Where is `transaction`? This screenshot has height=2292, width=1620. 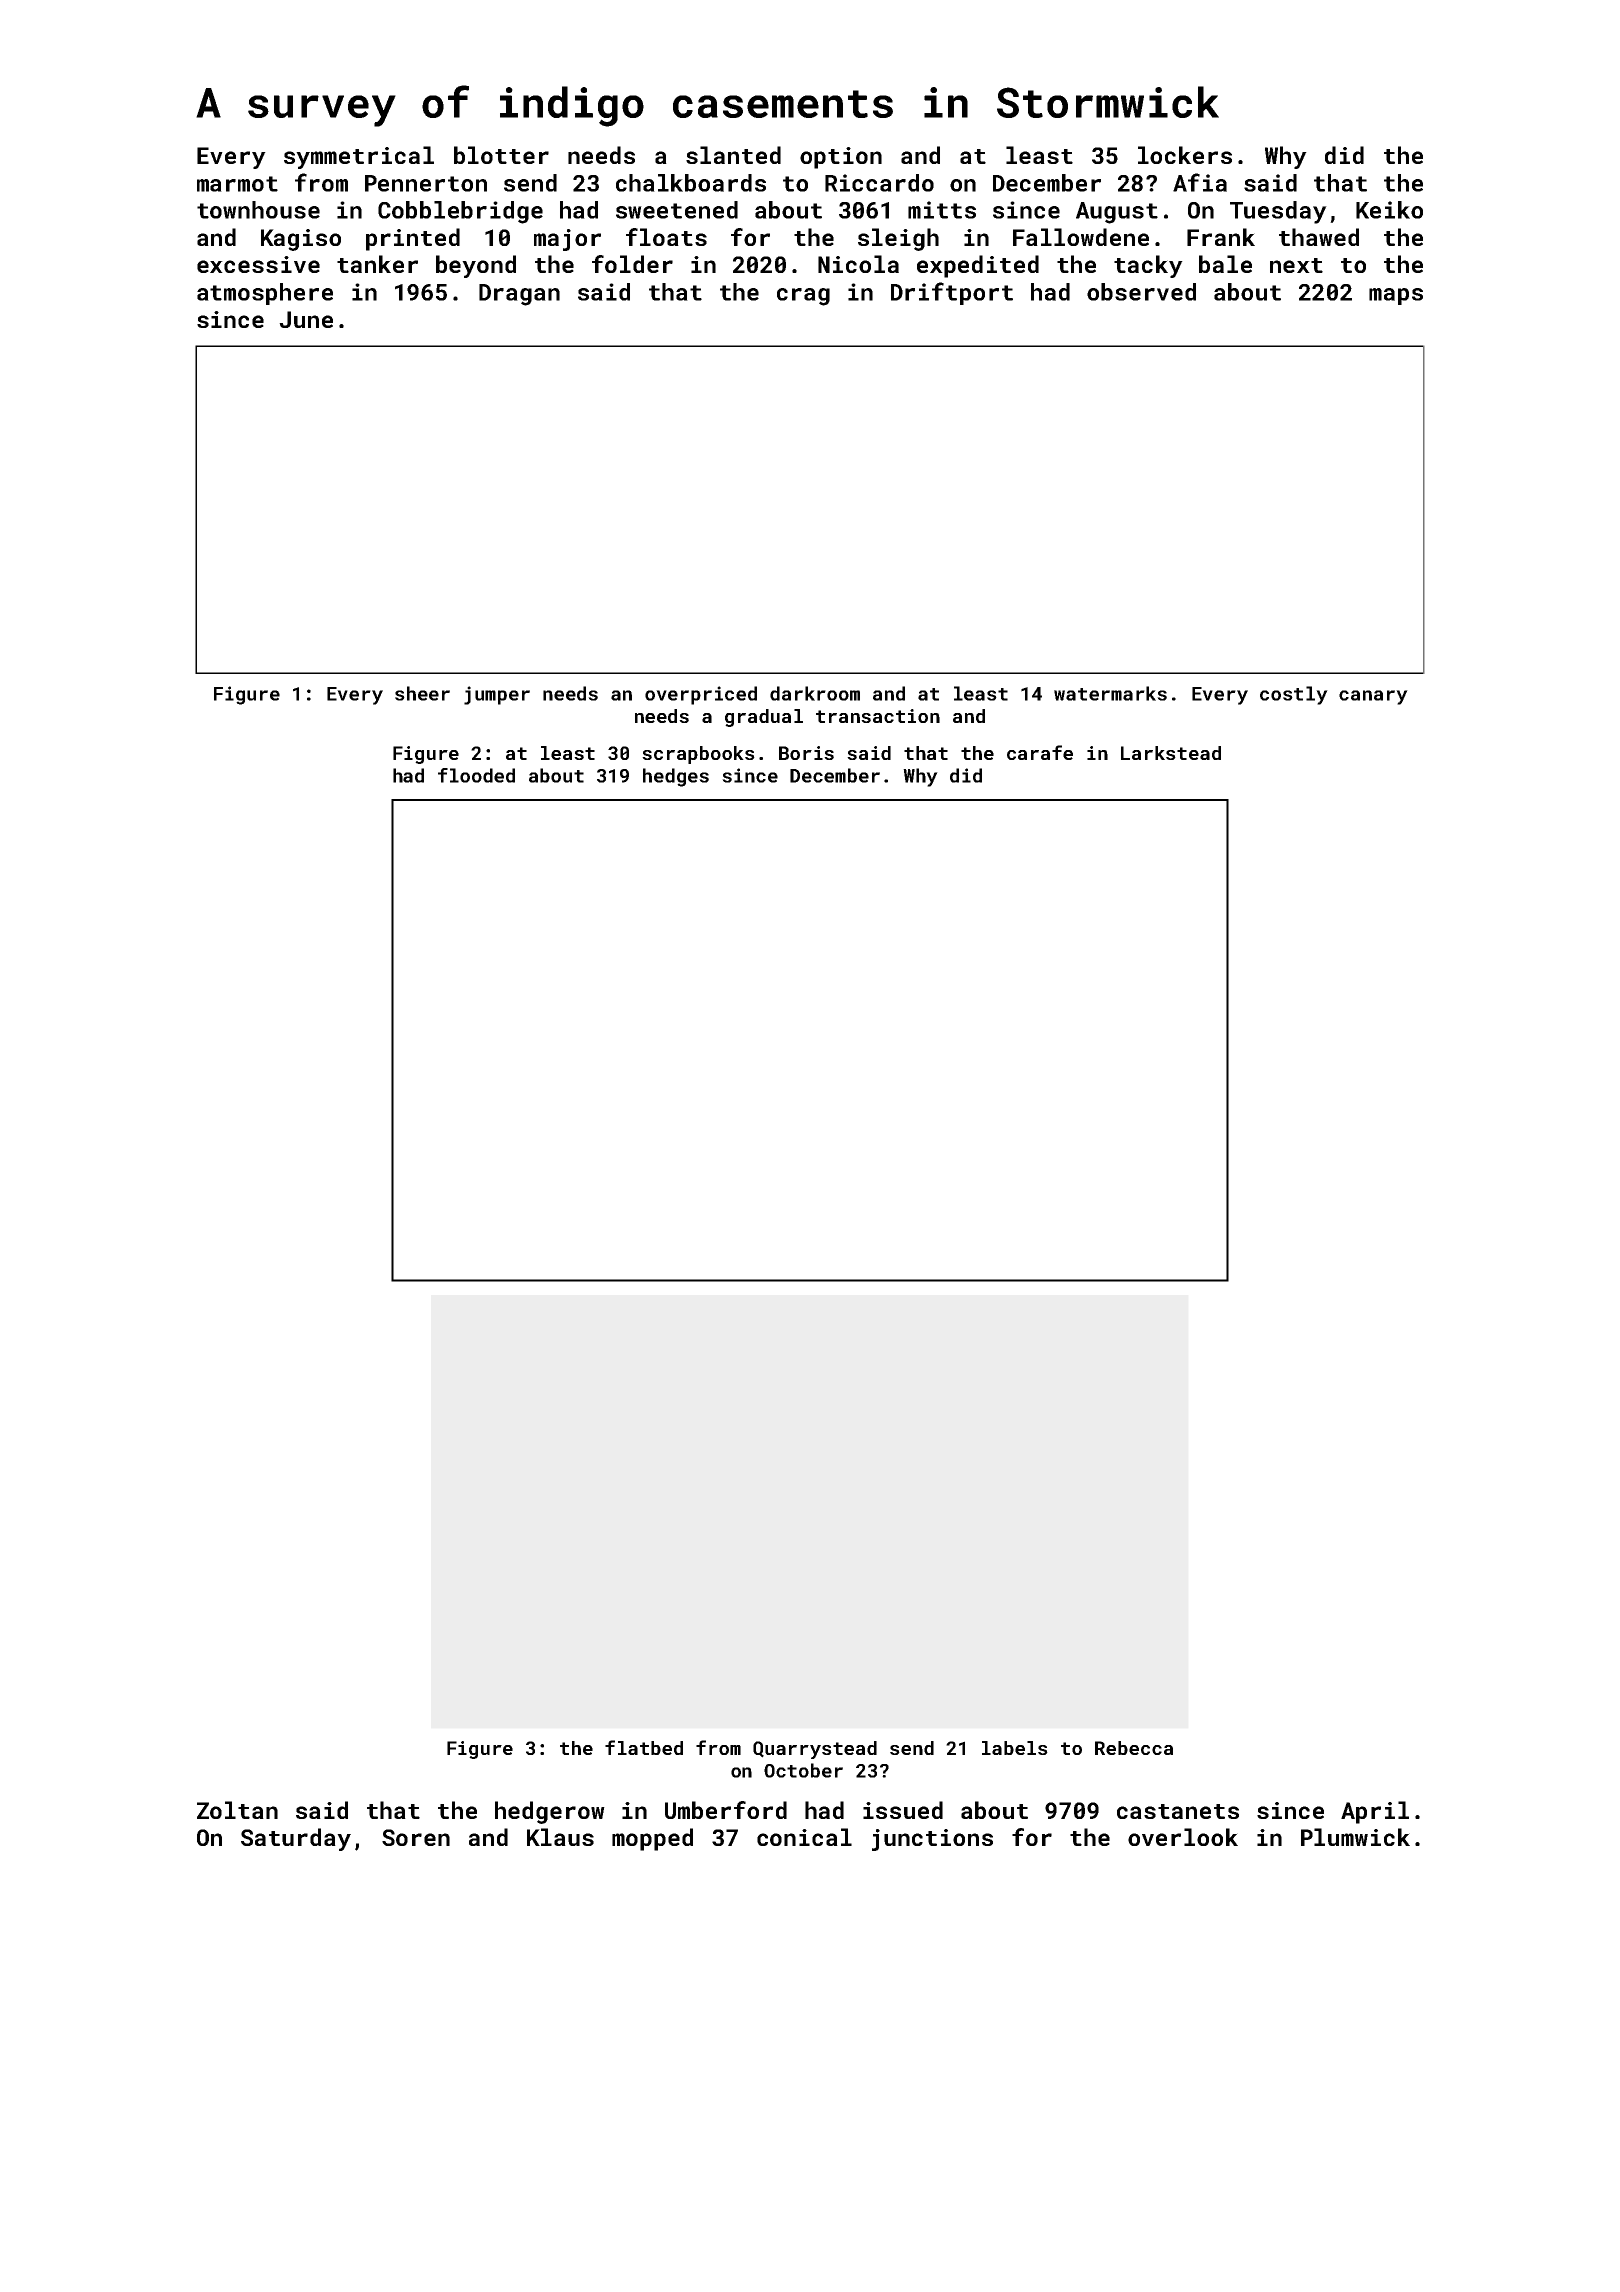 transaction is located at coordinates (878, 716).
